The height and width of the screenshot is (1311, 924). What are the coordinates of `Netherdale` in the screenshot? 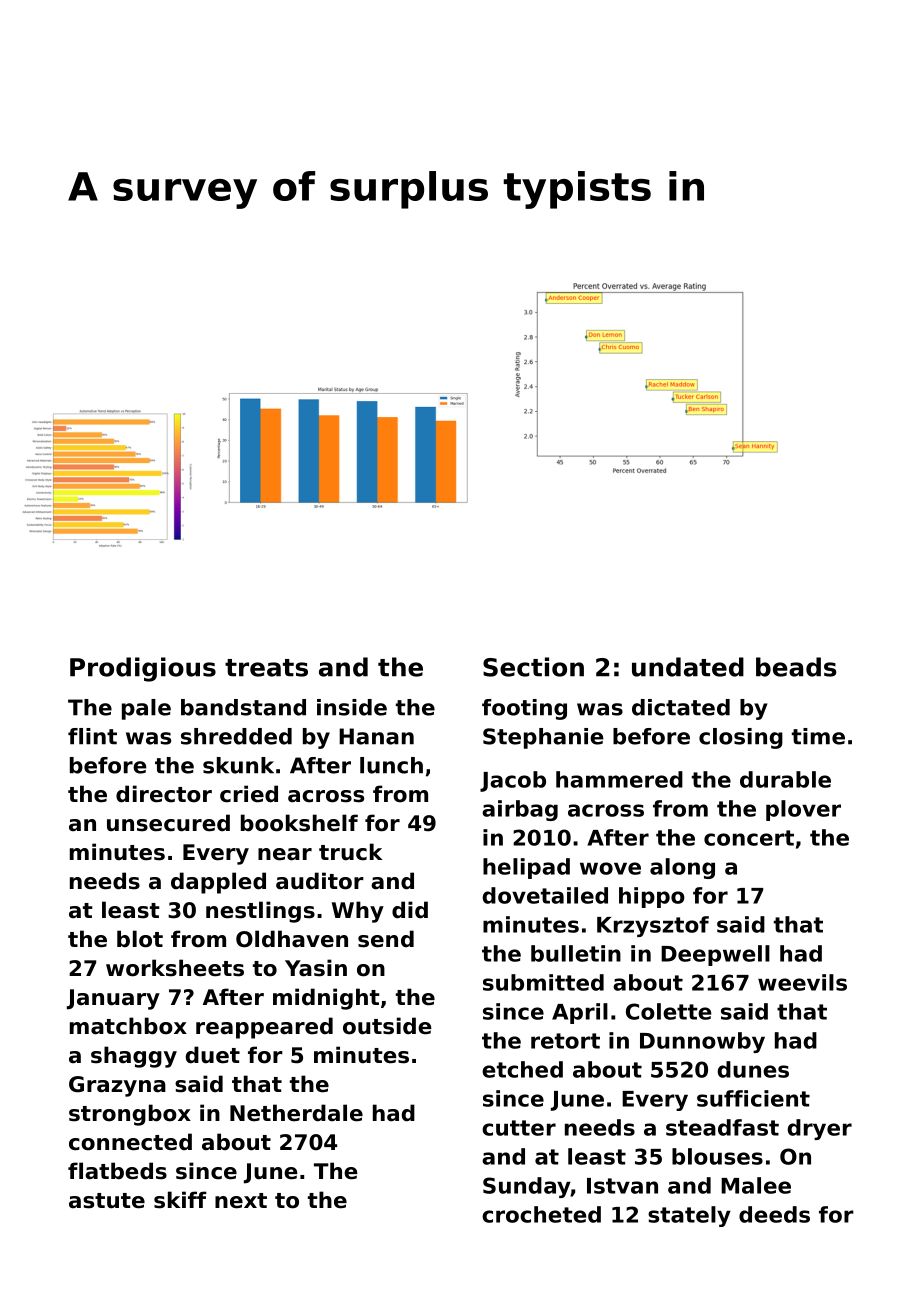 It's located at (296, 1113).
